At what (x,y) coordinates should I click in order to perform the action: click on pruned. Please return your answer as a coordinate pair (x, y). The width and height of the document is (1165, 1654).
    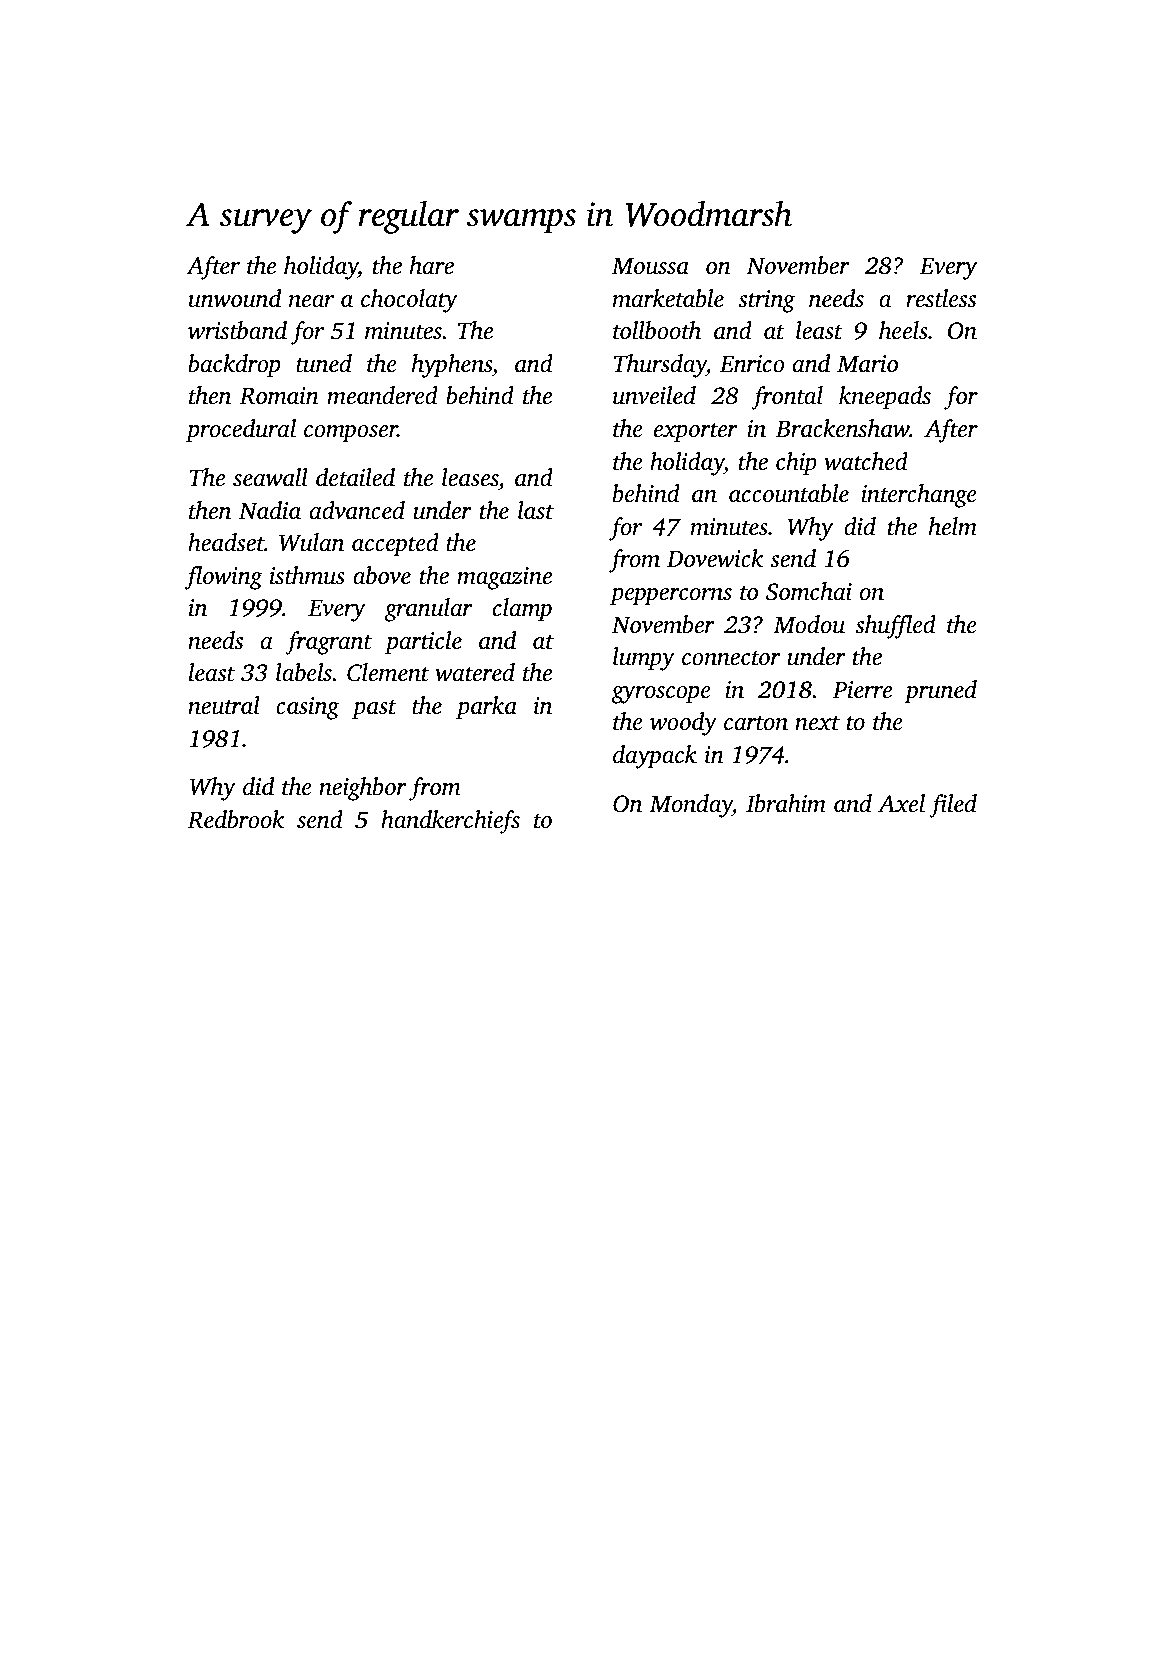
    Looking at the image, I should click on (940, 692).
